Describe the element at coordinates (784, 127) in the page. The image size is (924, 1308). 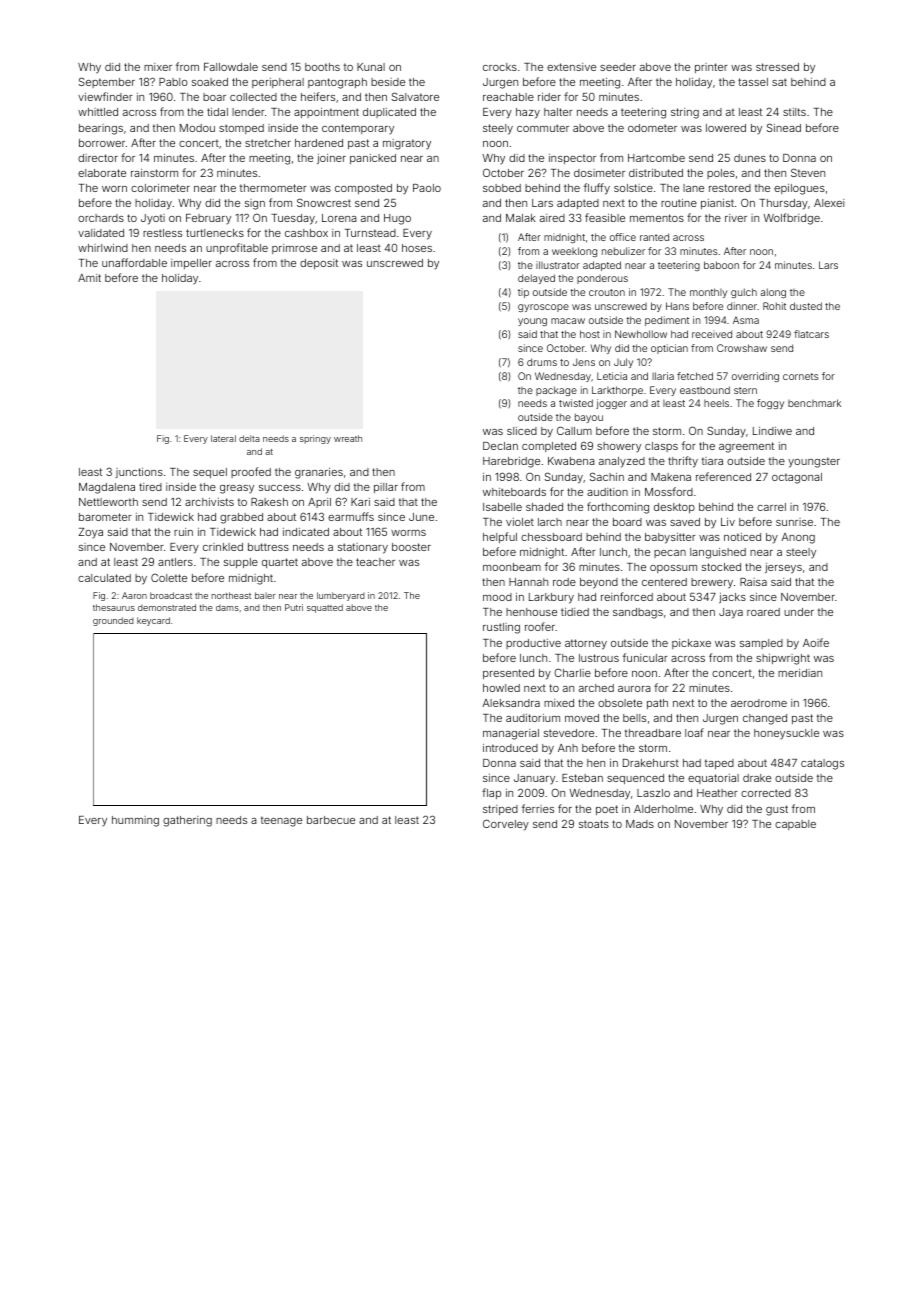
I see `Sinead` at that location.
